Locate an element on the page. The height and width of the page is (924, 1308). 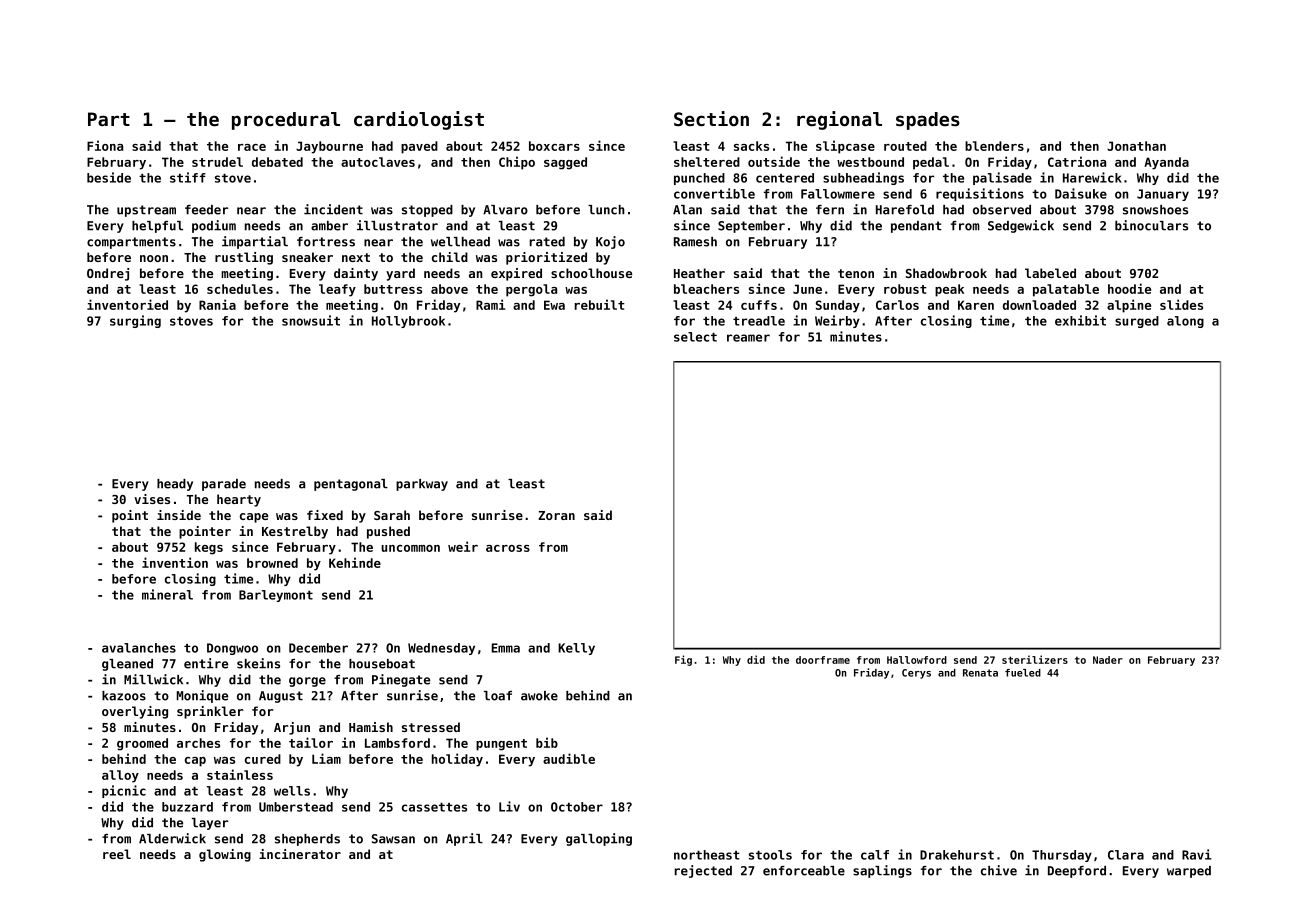
Zoran is located at coordinates (556, 515).
